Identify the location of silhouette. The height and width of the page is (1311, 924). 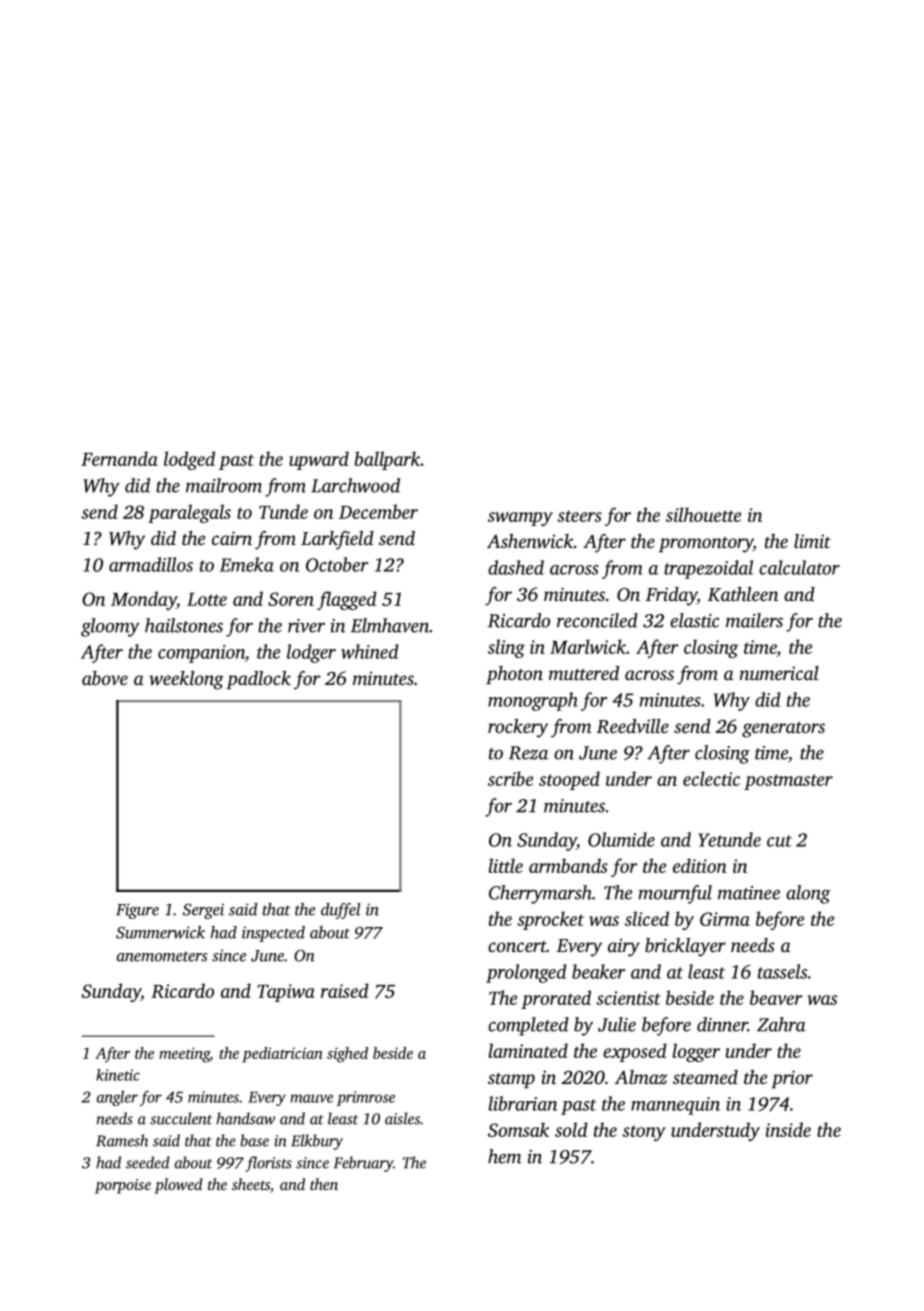
(703, 514).
